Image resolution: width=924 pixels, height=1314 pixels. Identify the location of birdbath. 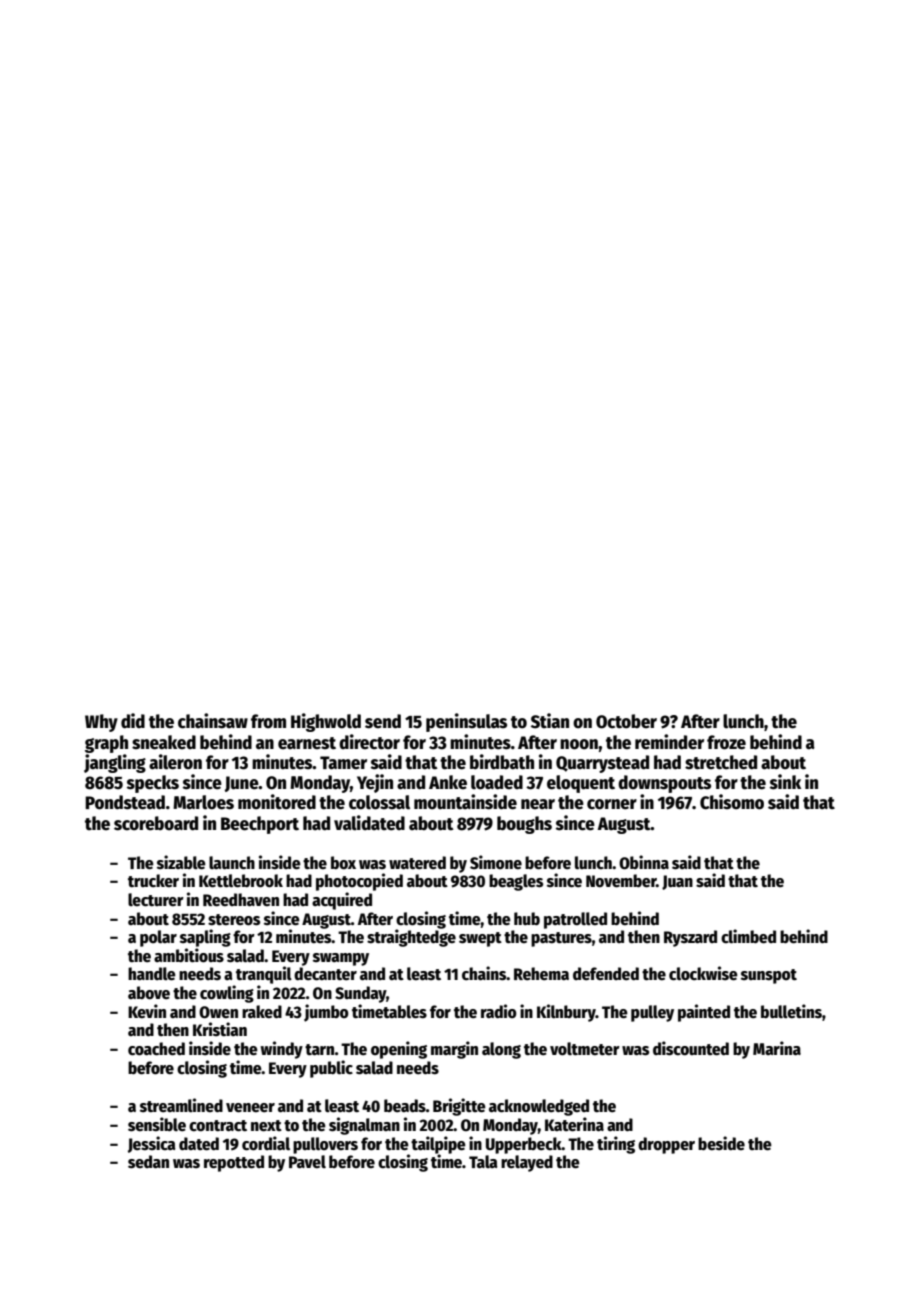
(502, 762).
